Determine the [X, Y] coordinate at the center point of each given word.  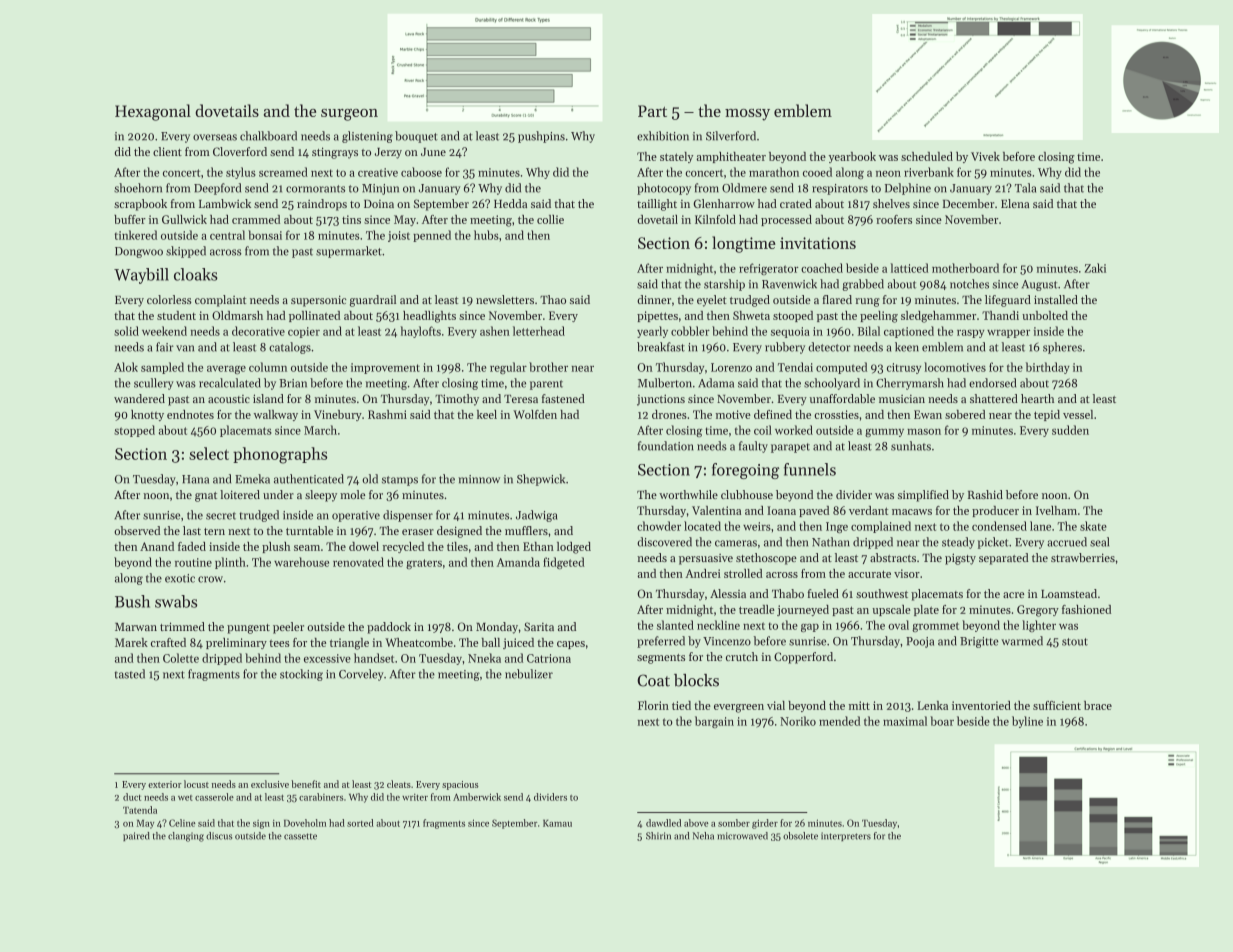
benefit [306, 784]
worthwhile [688, 494]
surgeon [349, 115]
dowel [364, 546]
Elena [1015, 203]
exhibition [663, 136]
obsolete [800, 836]
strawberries [1083, 557]
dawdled [663, 823]
